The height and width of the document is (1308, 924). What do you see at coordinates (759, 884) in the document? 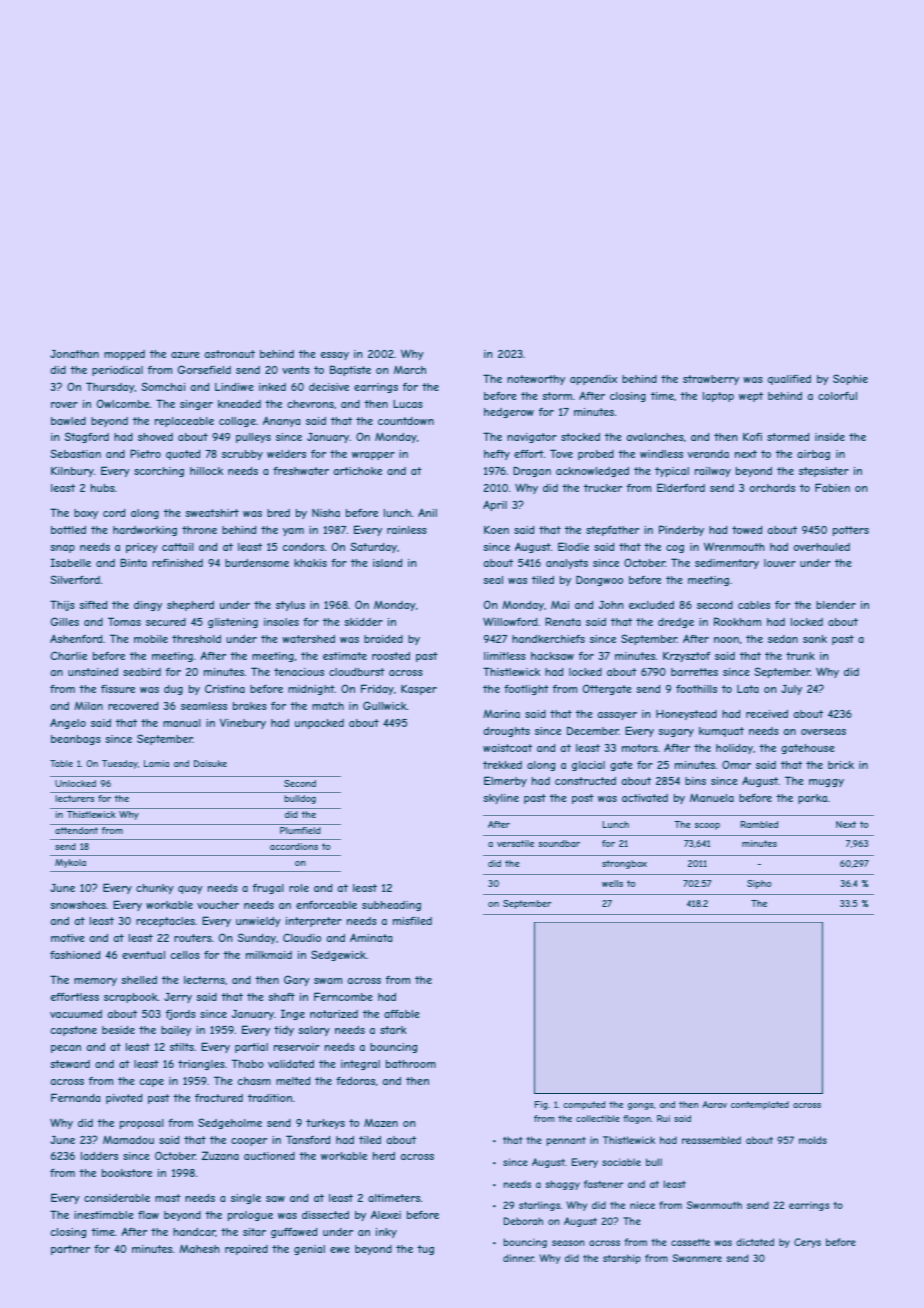
I see `Sipho` at bounding box center [759, 884].
